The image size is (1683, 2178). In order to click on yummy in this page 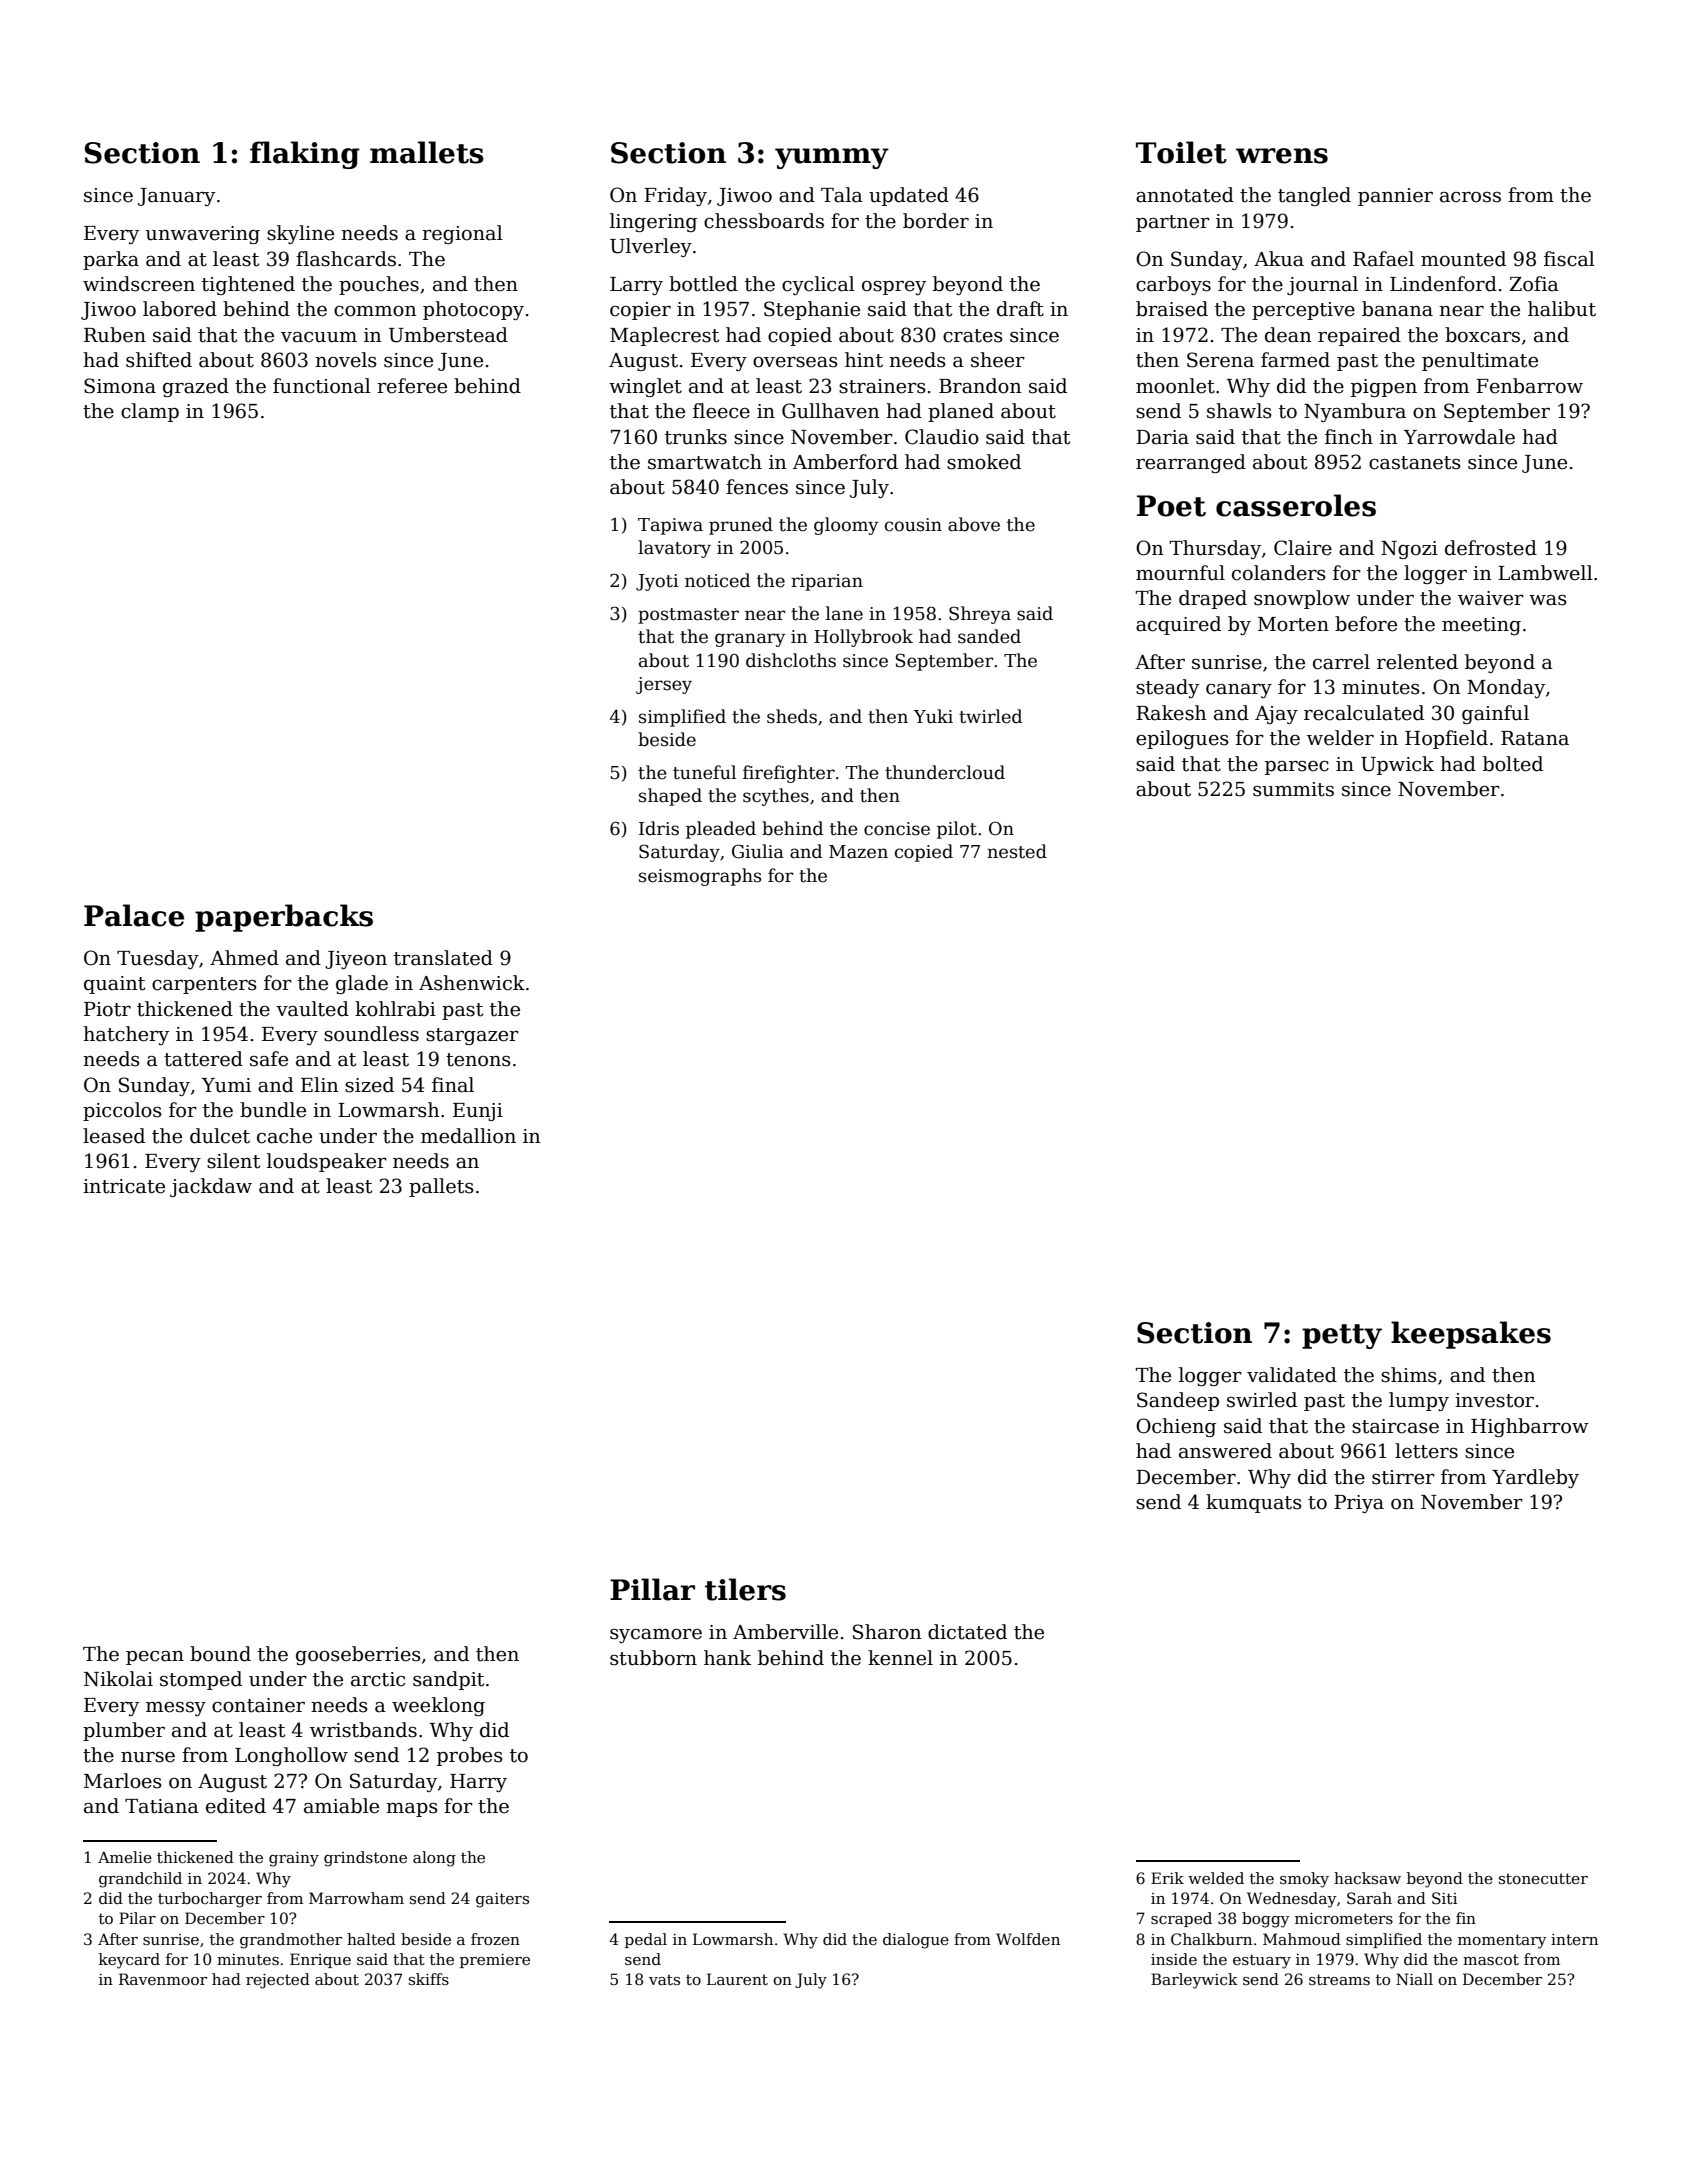, I will do `click(832, 158)`.
